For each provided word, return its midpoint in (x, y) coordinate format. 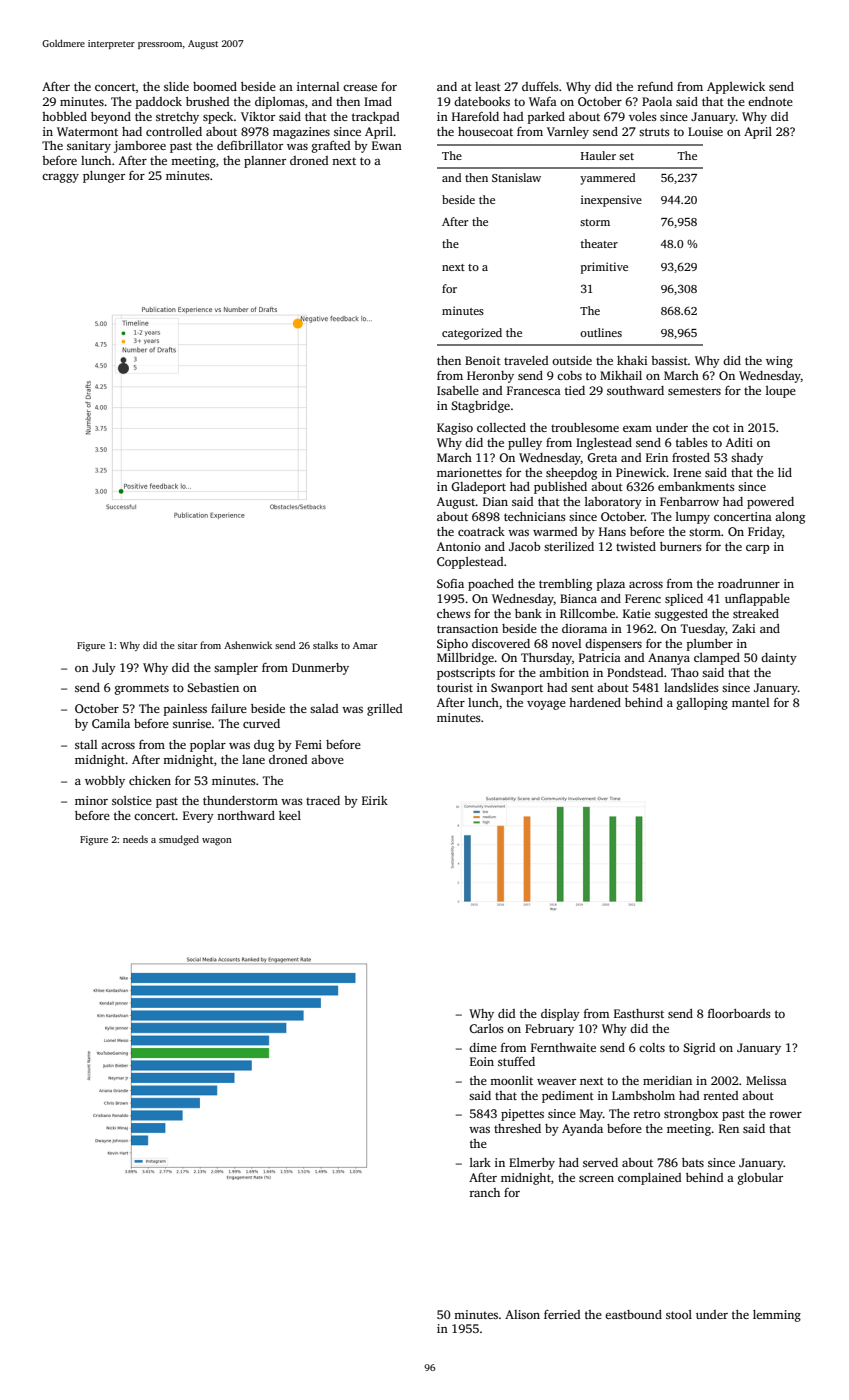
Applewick (736, 88)
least (488, 86)
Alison (522, 1314)
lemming (777, 1316)
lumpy (693, 518)
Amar (365, 645)
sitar (188, 645)
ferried (562, 1314)
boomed (215, 86)
